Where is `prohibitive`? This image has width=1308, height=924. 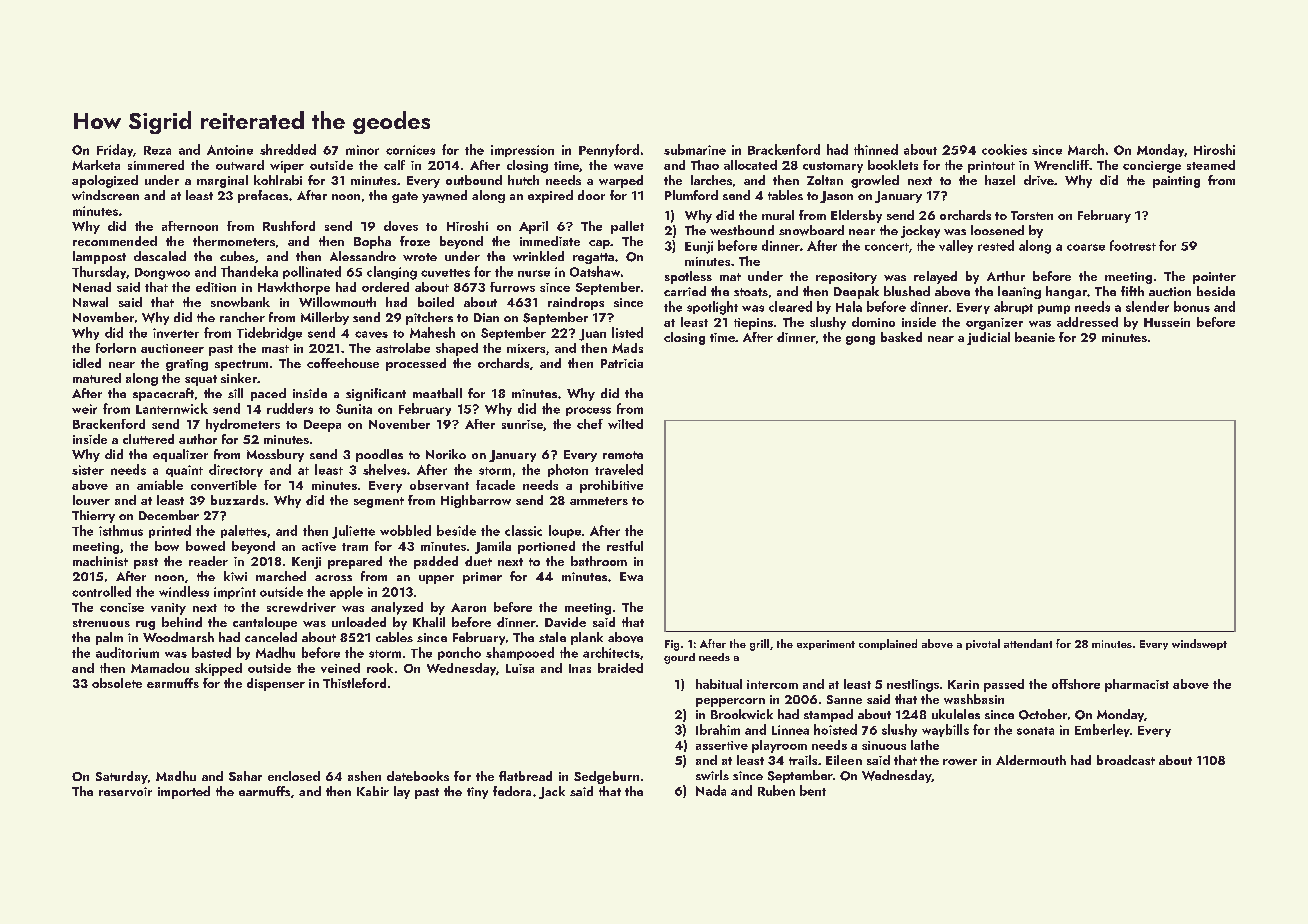
prohibitive is located at coordinates (611, 486).
